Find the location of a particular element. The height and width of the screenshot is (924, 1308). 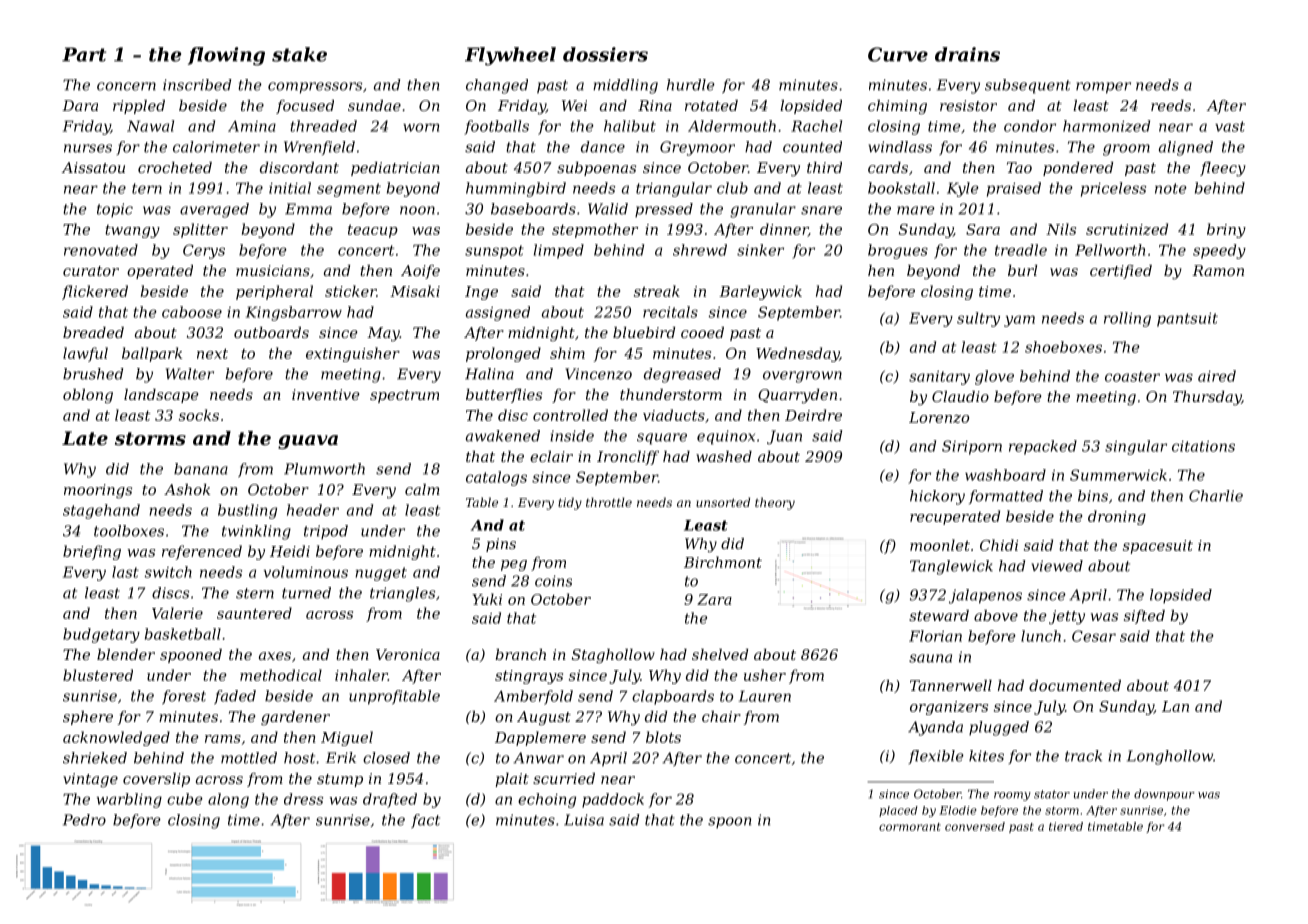

baseboards is located at coordinates (533, 209).
